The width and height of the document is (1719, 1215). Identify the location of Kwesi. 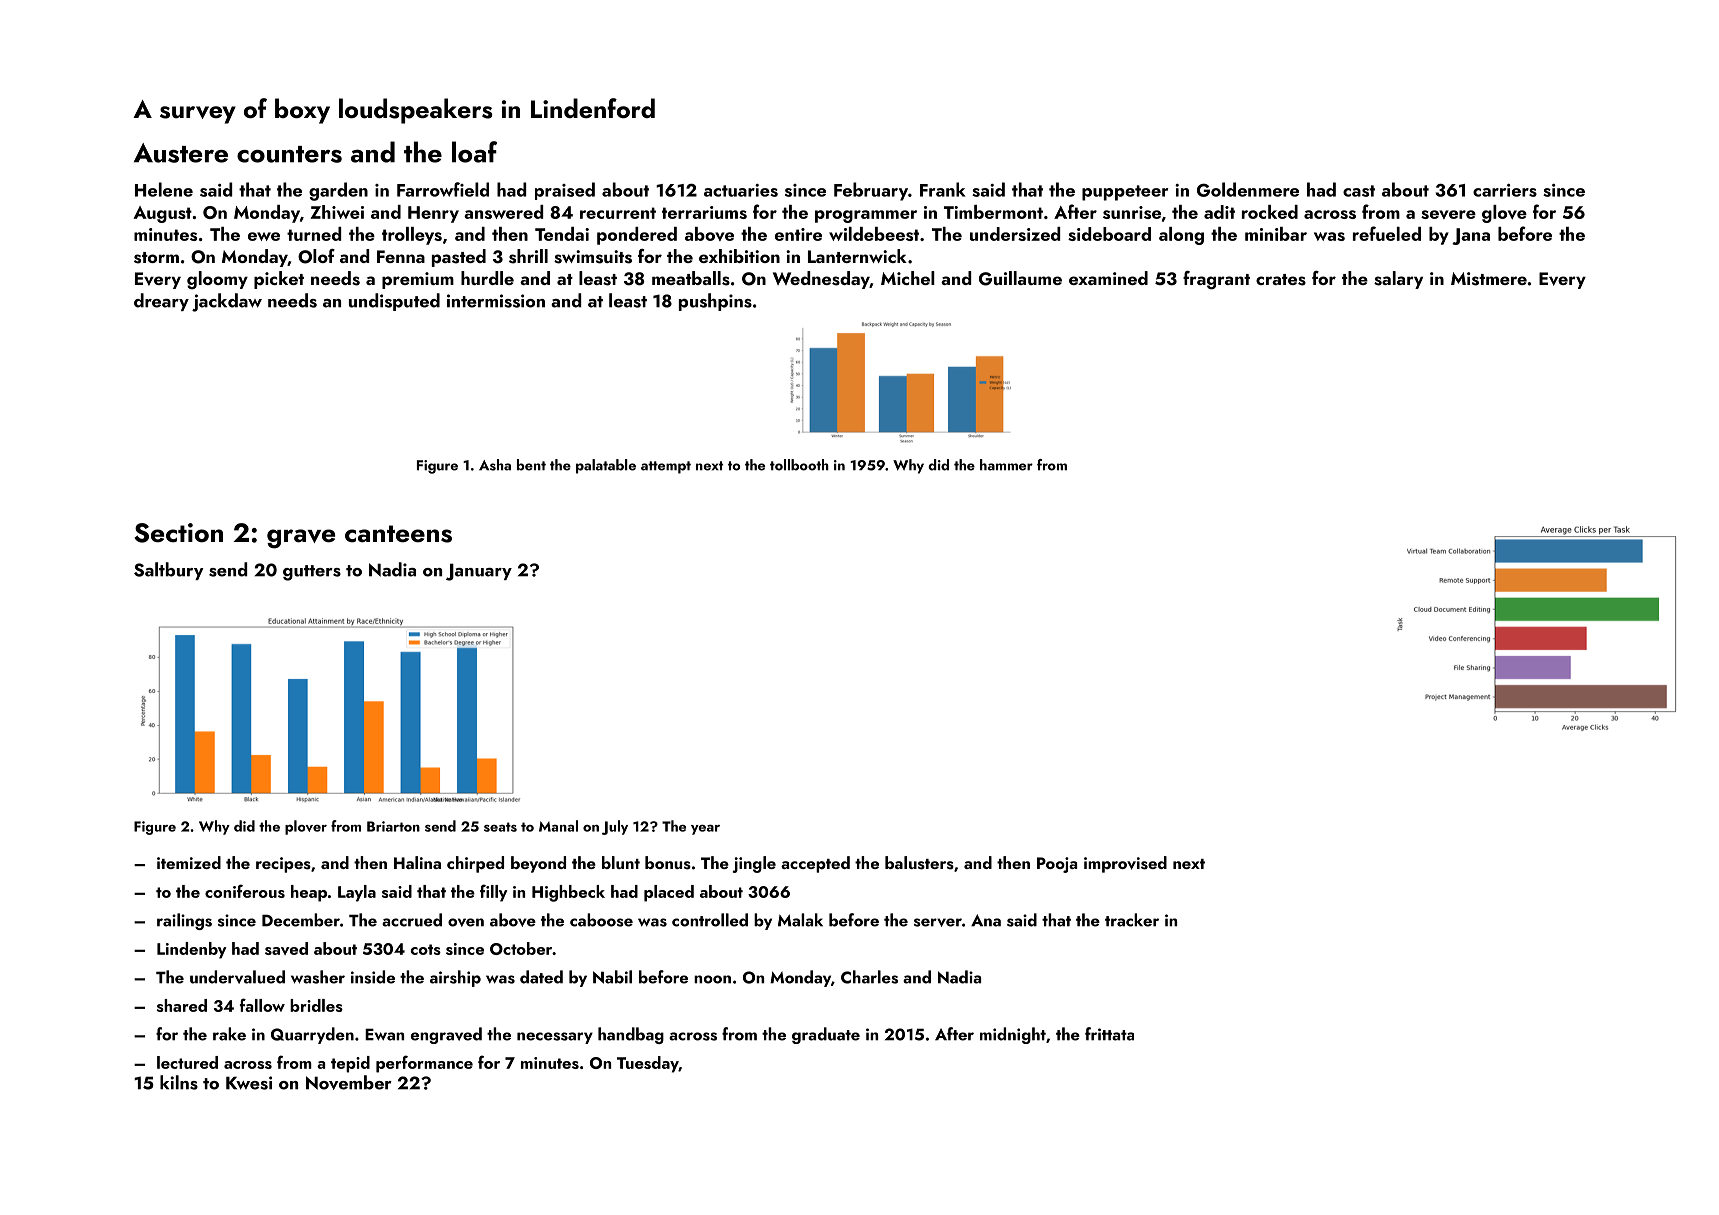
(249, 1083).
